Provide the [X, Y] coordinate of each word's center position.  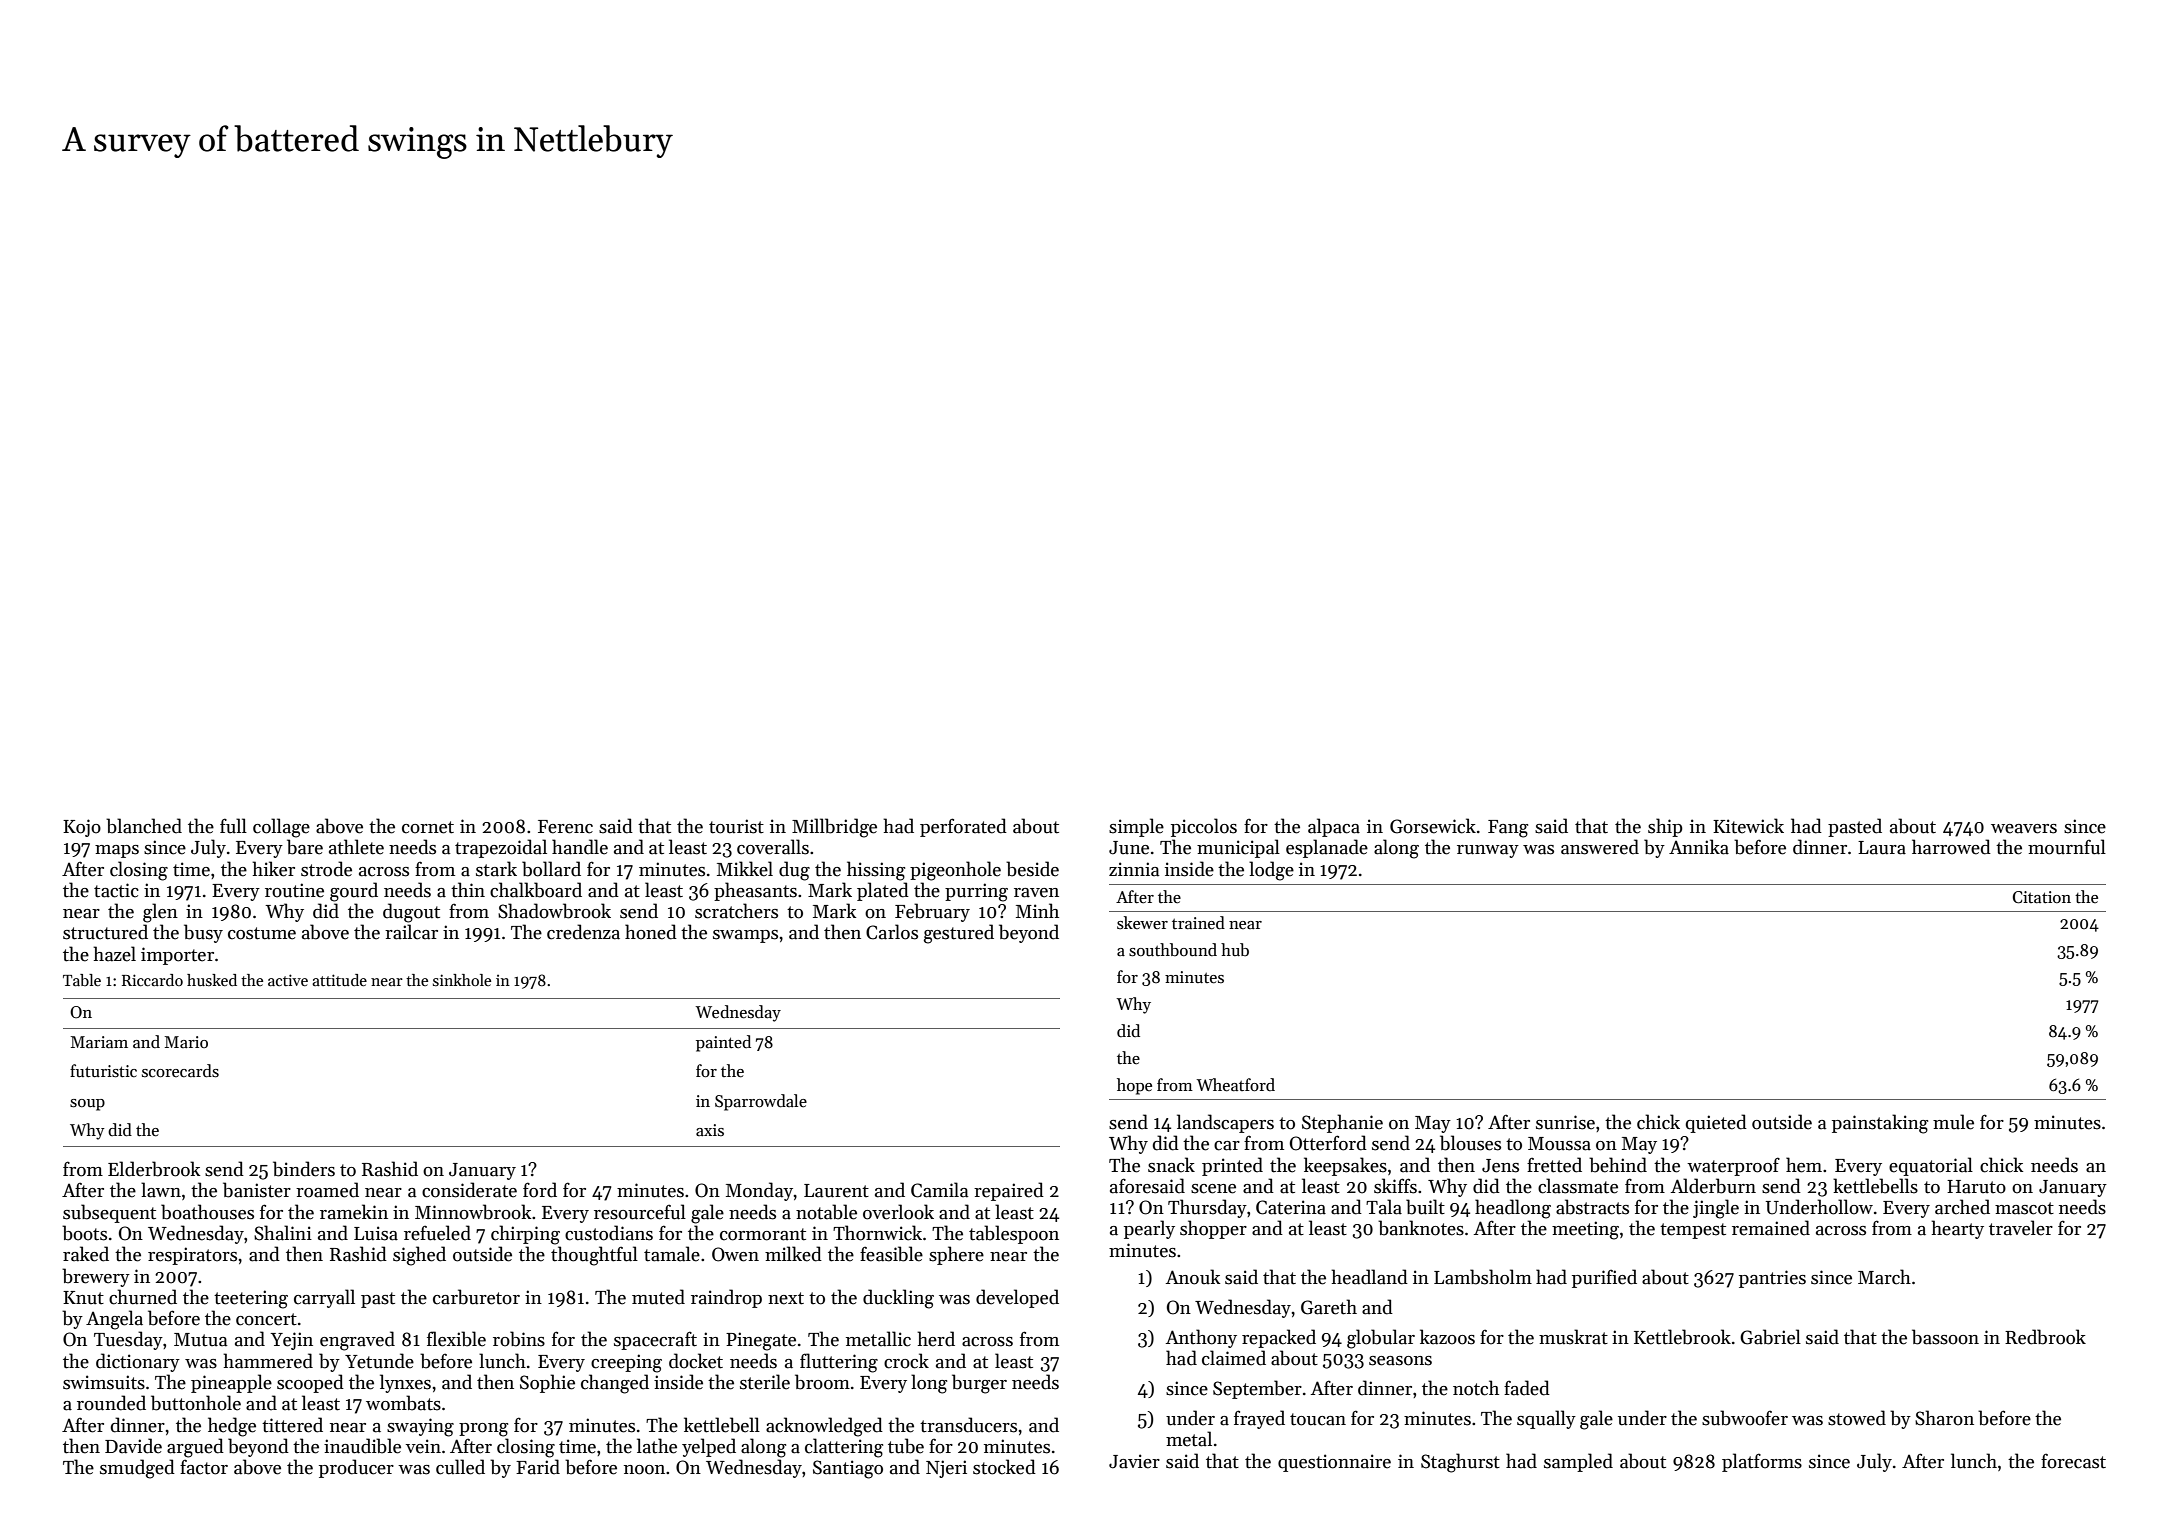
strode [326, 869]
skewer [1142, 923]
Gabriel [1770, 1337]
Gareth [1329, 1307]
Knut [83, 1298]
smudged [137, 1469]
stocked [1004, 1467]
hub [1235, 950]
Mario [186, 1042]
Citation [2042, 897]
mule [1953, 1122]
